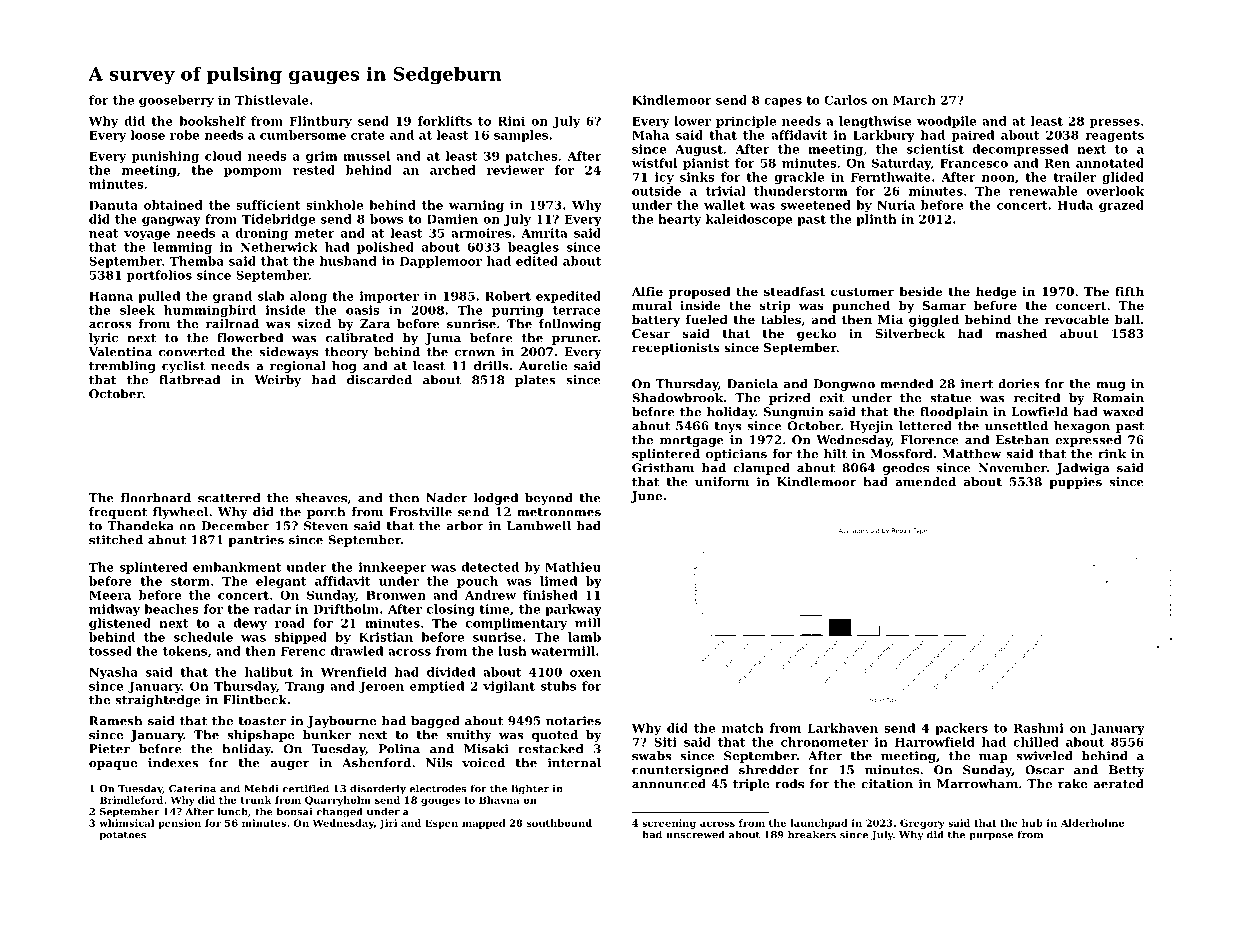  I want to click on unscrewed, so click(695, 834).
